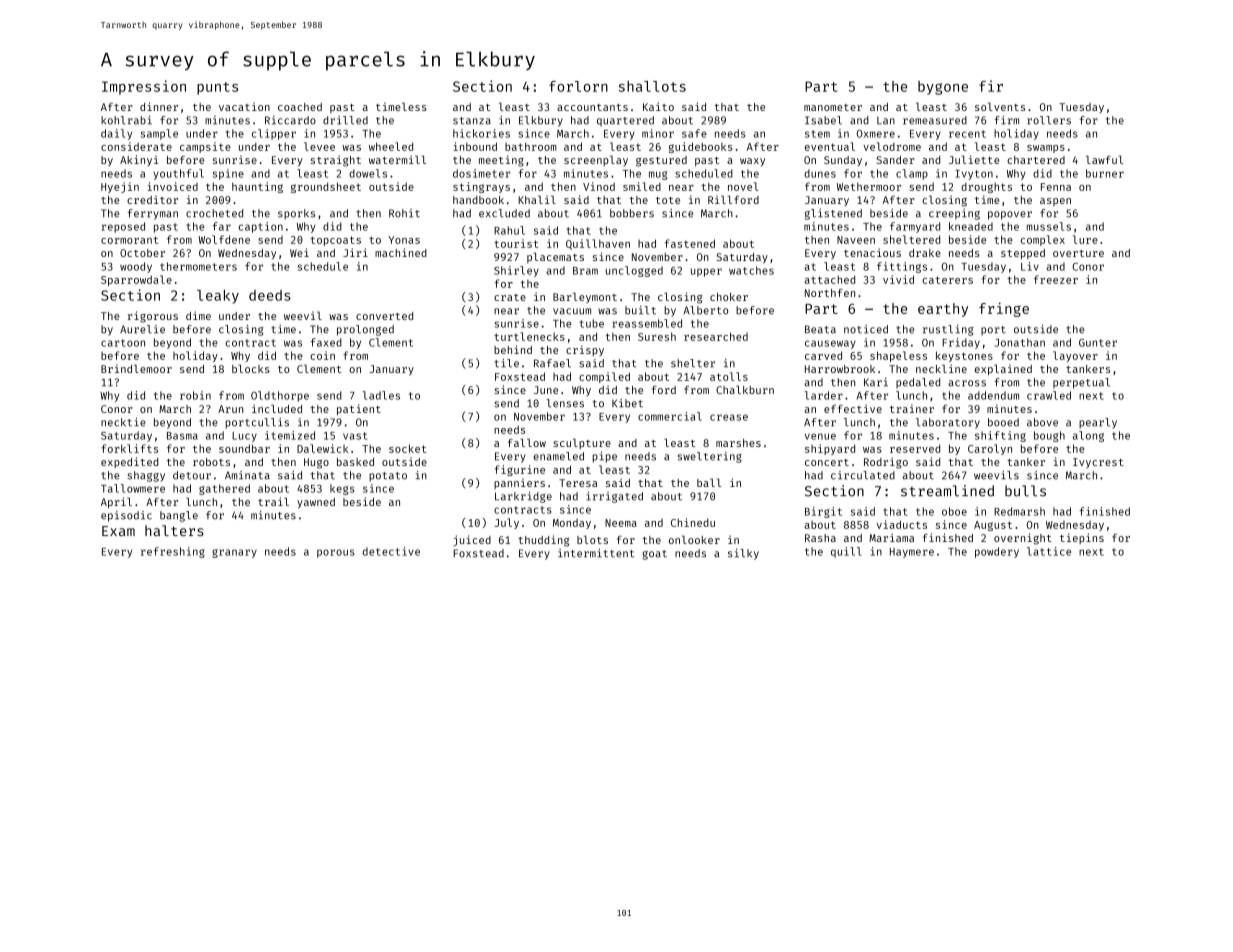 The width and height of the document is (1233, 952). I want to click on converted, so click(384, 316).
